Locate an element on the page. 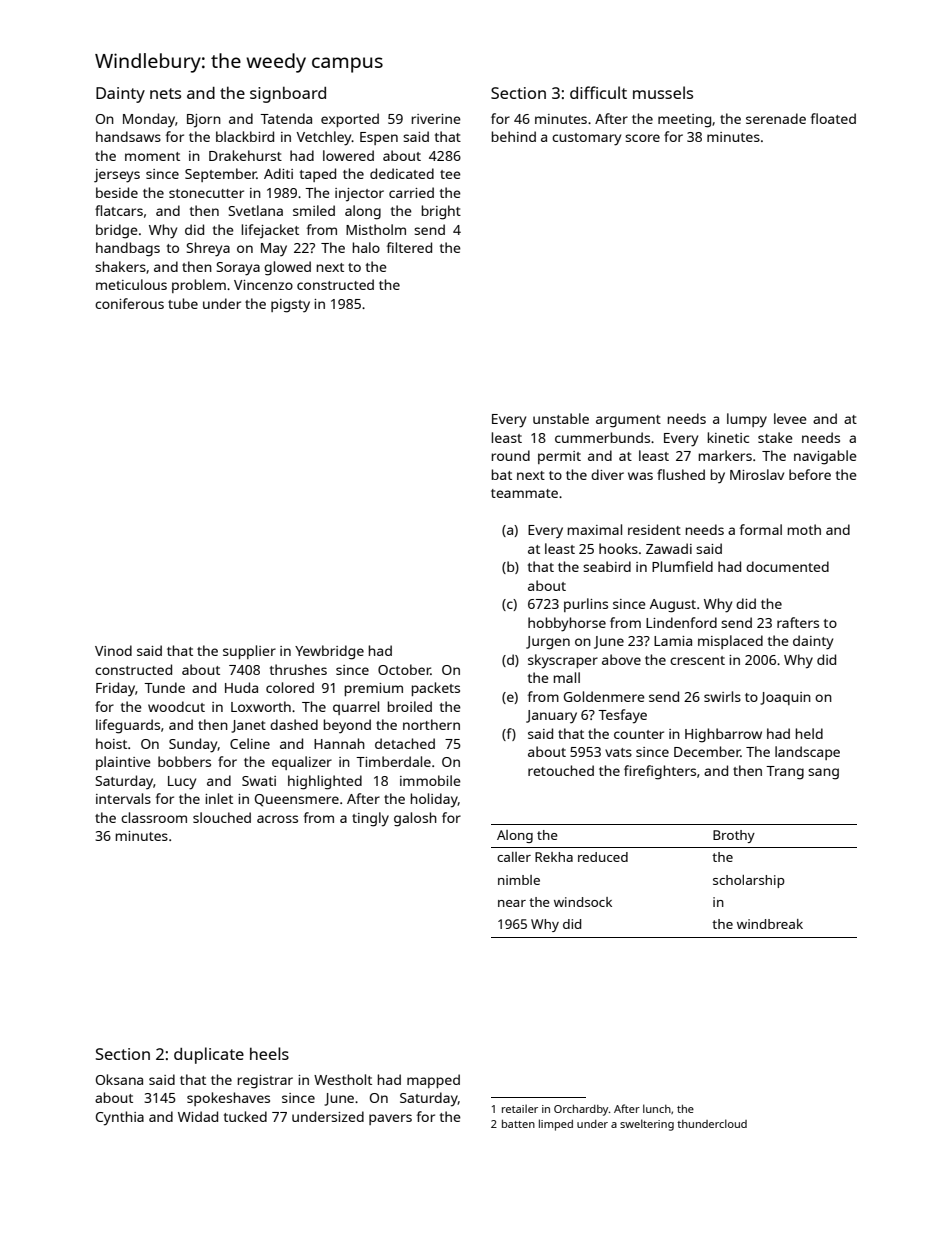 The width and height of the document is (952, 1233). teammate is located at coordinates (524, 493).
